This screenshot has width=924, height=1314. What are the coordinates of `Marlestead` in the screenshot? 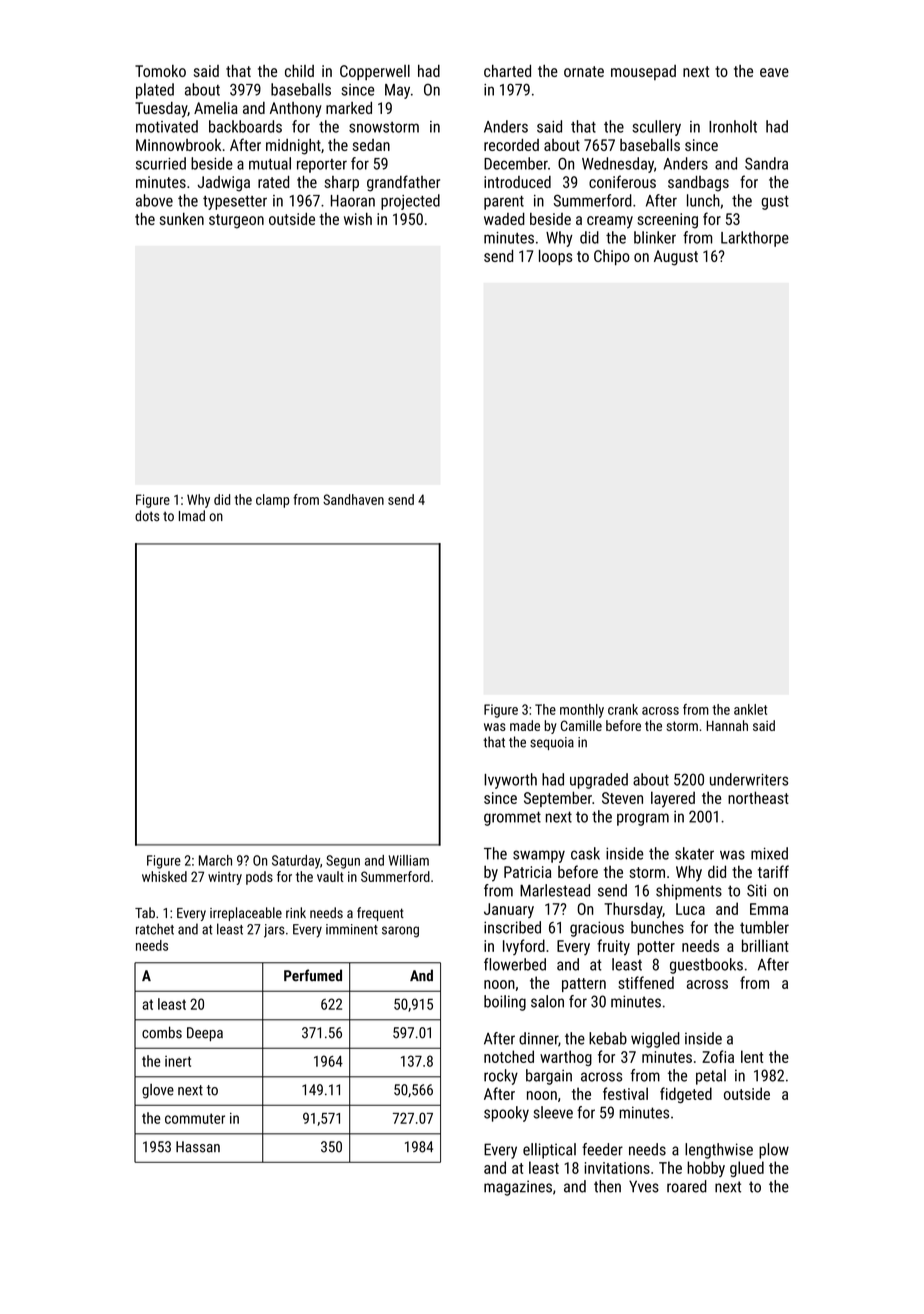 It's located at (555, 890).
